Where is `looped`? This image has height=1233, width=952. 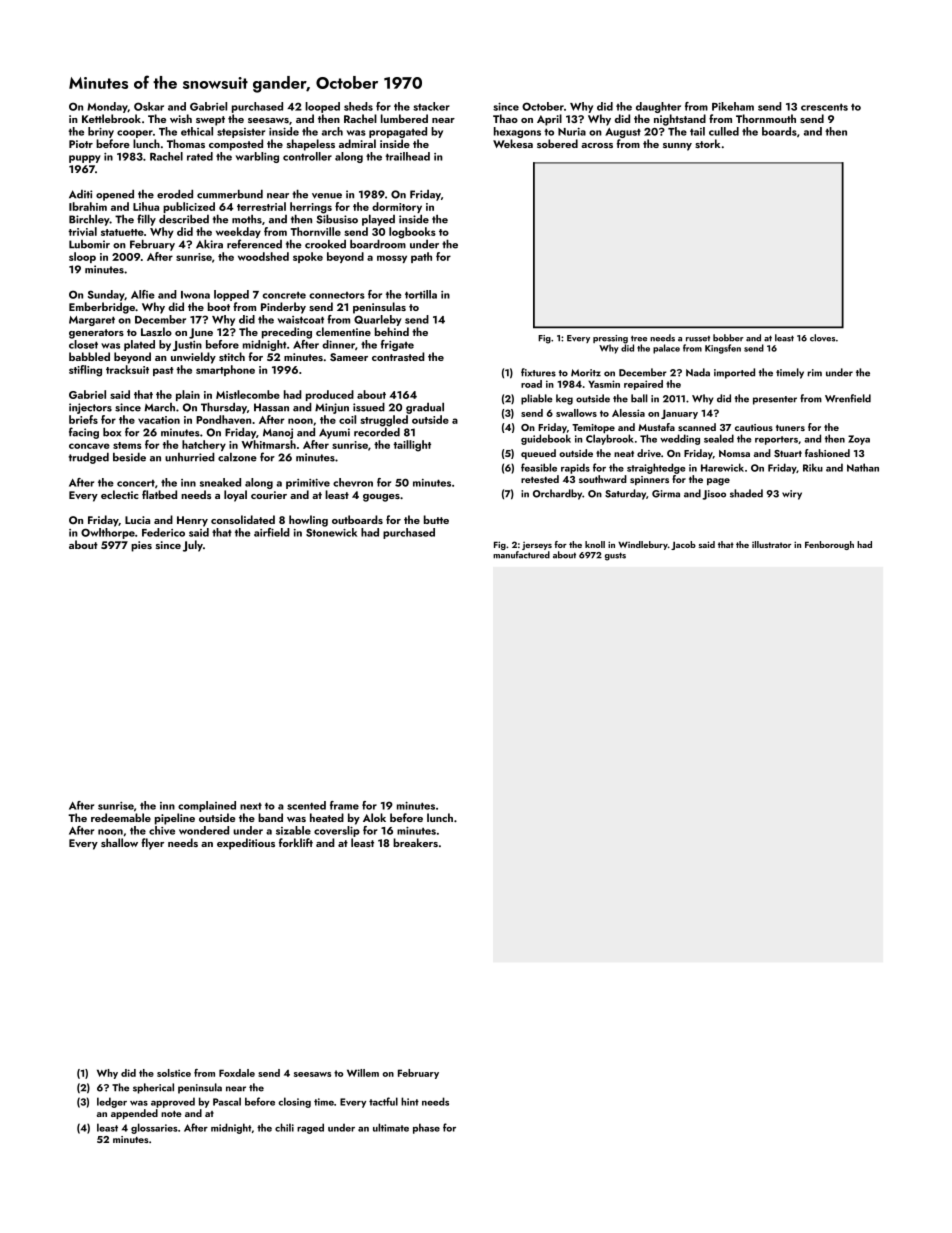 looped is located at coordinates (322, 107).
